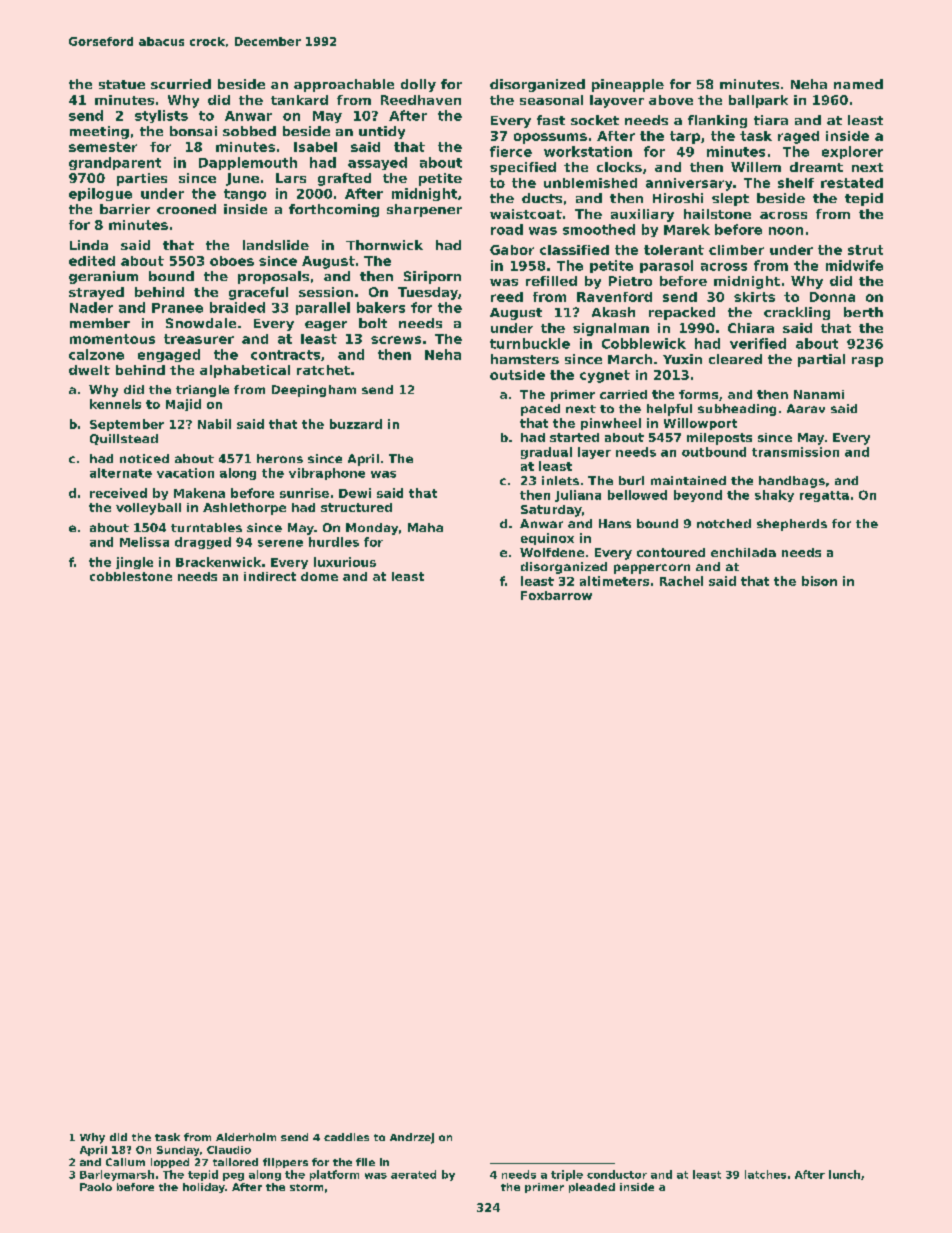 The height and width of the image is (1233, 952). What do you see at coordinates (556, 595) in the image?
I see `Foxbarrow` at bounding box center [556, 595].
